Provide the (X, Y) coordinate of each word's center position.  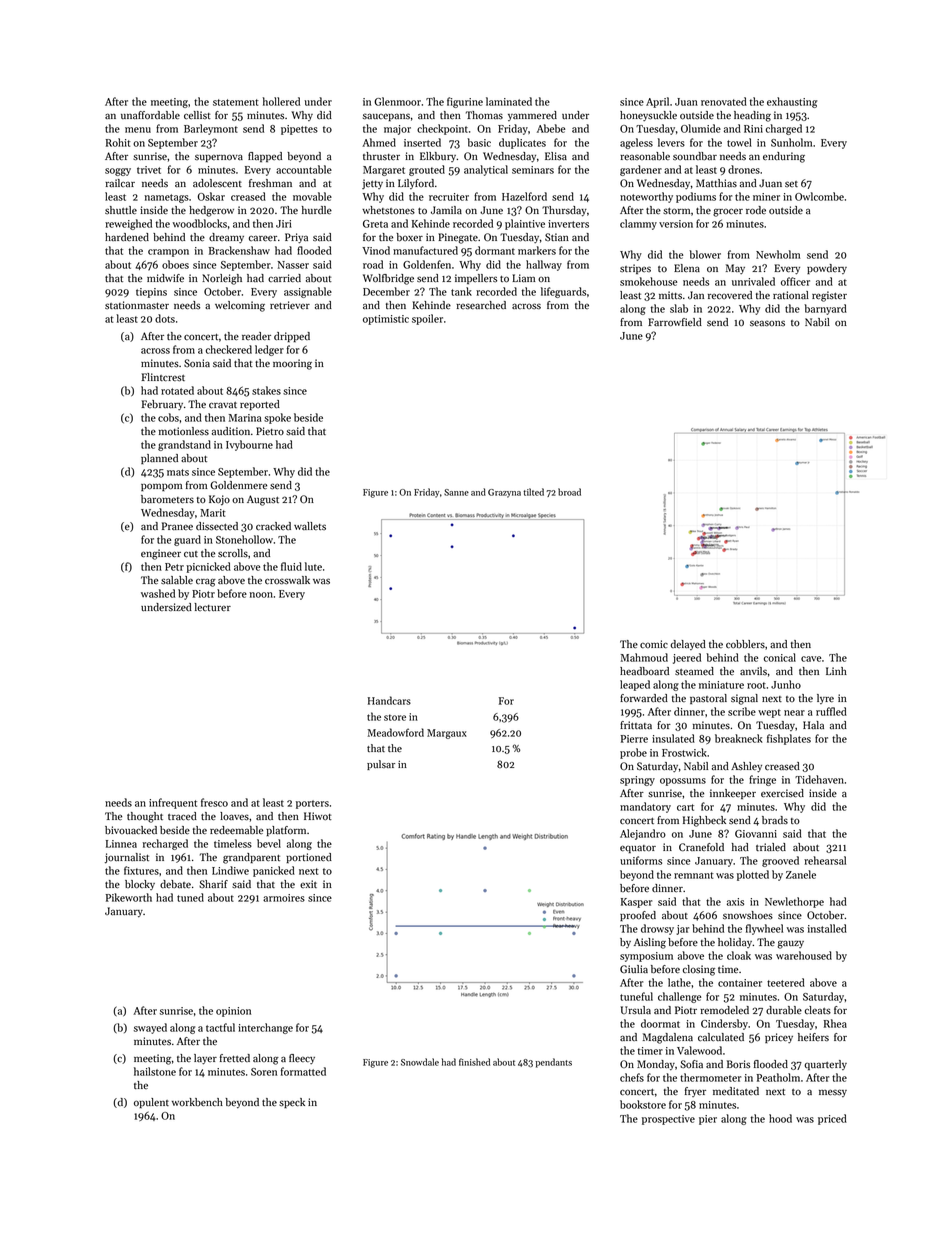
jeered (687, 658)
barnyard (825, 309)
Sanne (456, 492)
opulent (151, 1103)
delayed (688, 645)
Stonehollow (244, 539)
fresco (214, 802)
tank (461, 291)
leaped (635, 685)
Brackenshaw (239, 250)
